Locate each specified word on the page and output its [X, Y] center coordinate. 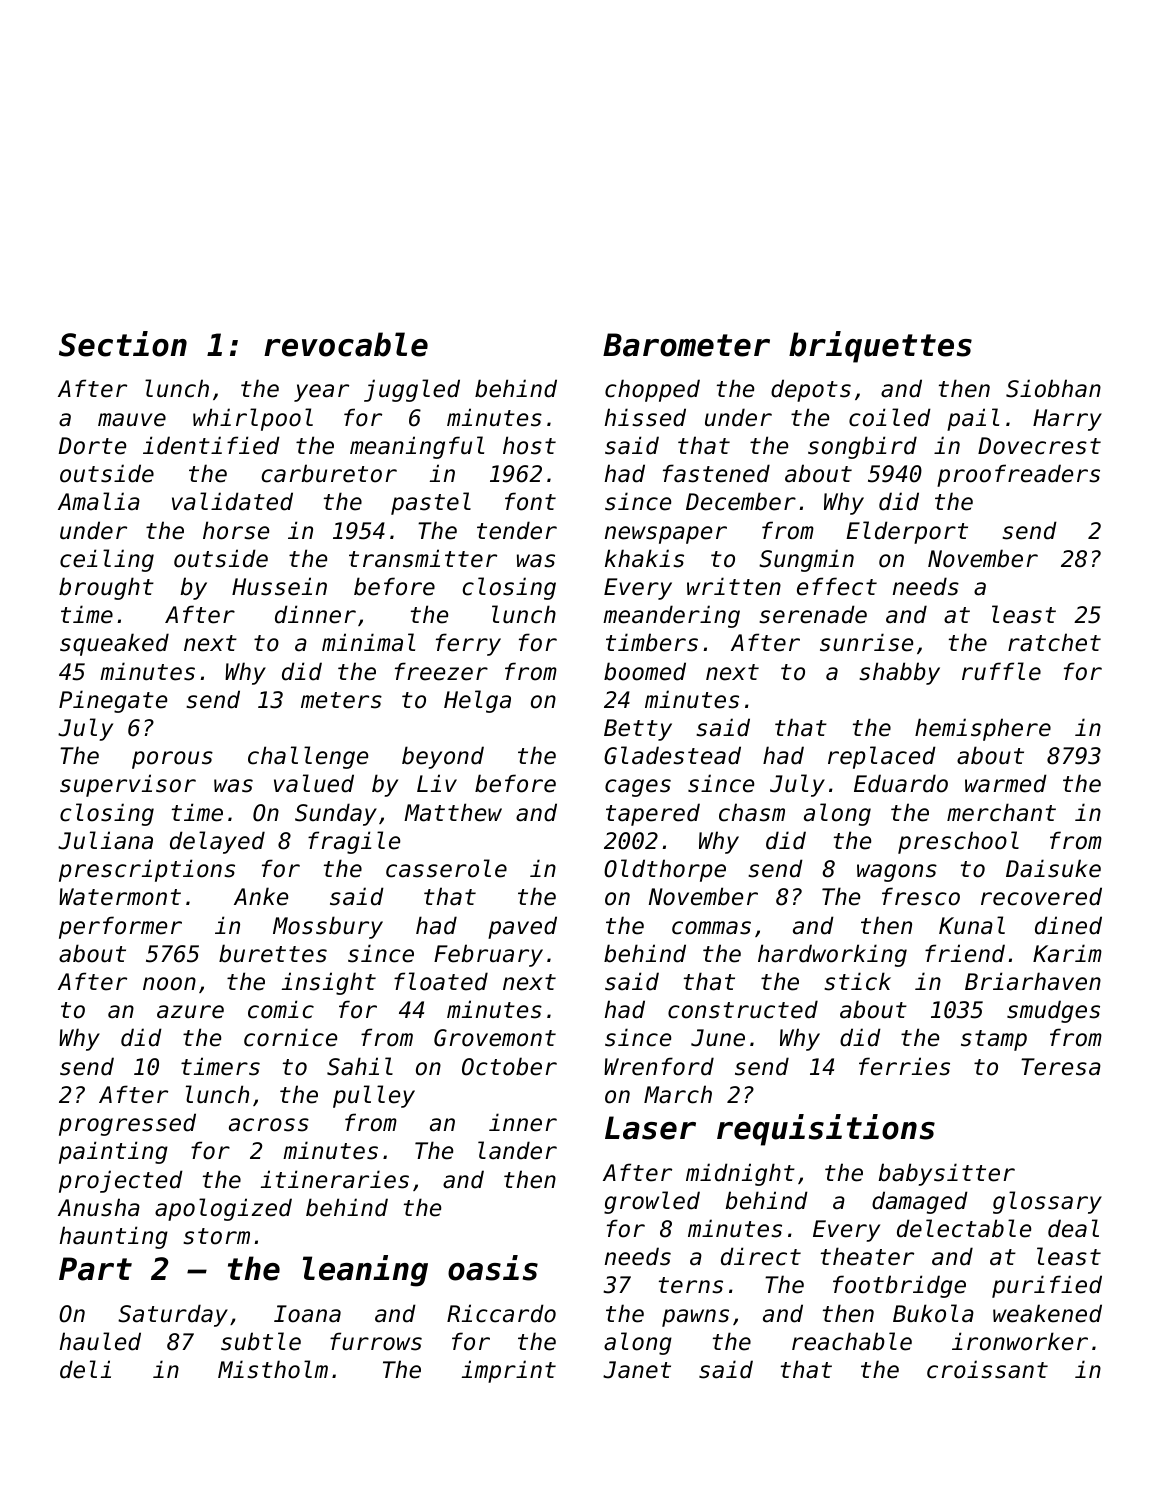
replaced [882, 757]
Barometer [686, 345]
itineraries [335, 1179]
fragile [354, 842]
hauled [100, 1341]
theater [867, 1256]
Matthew [453, 812]
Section [123, 344]
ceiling [107, 560]
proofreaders [1018, 475]
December [741, 501]
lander [517, 1150]
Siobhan [1053, 388]
